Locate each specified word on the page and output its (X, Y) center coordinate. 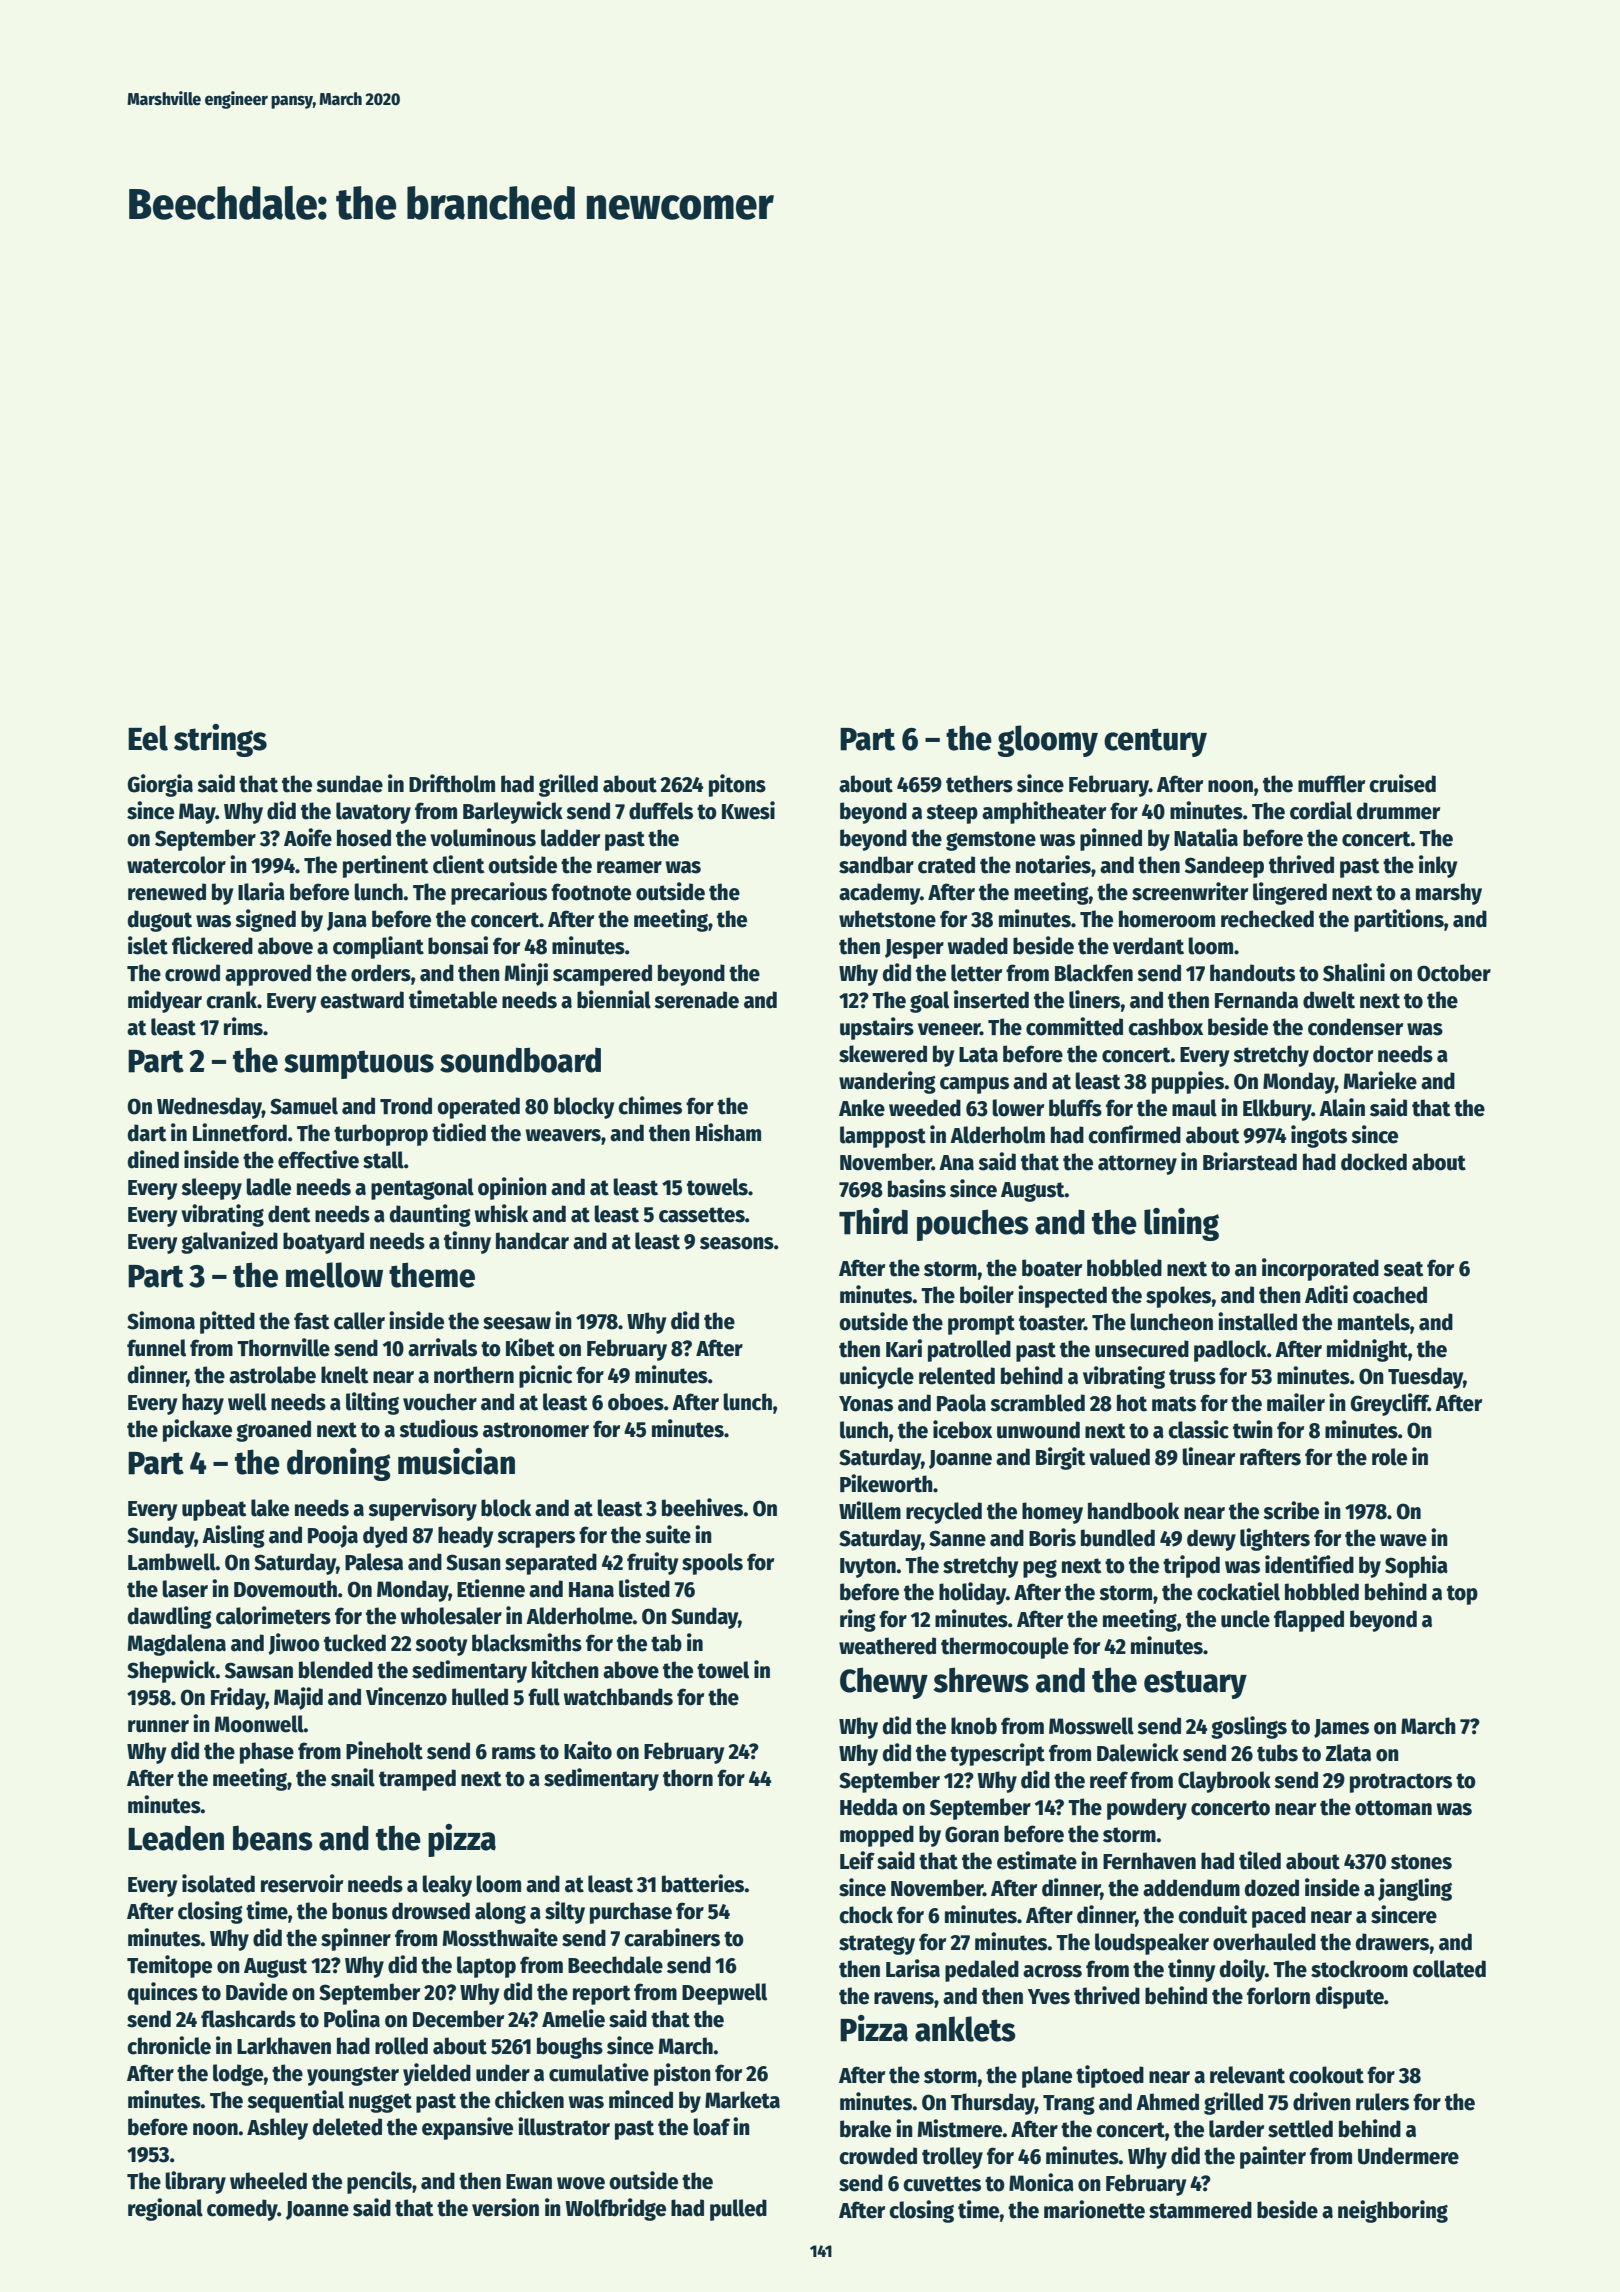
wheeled (268, 2181)
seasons (737, 1243)
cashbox (1165, 1027)
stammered (1200, 2210)
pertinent (386, 866)
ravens (904, 1998)
